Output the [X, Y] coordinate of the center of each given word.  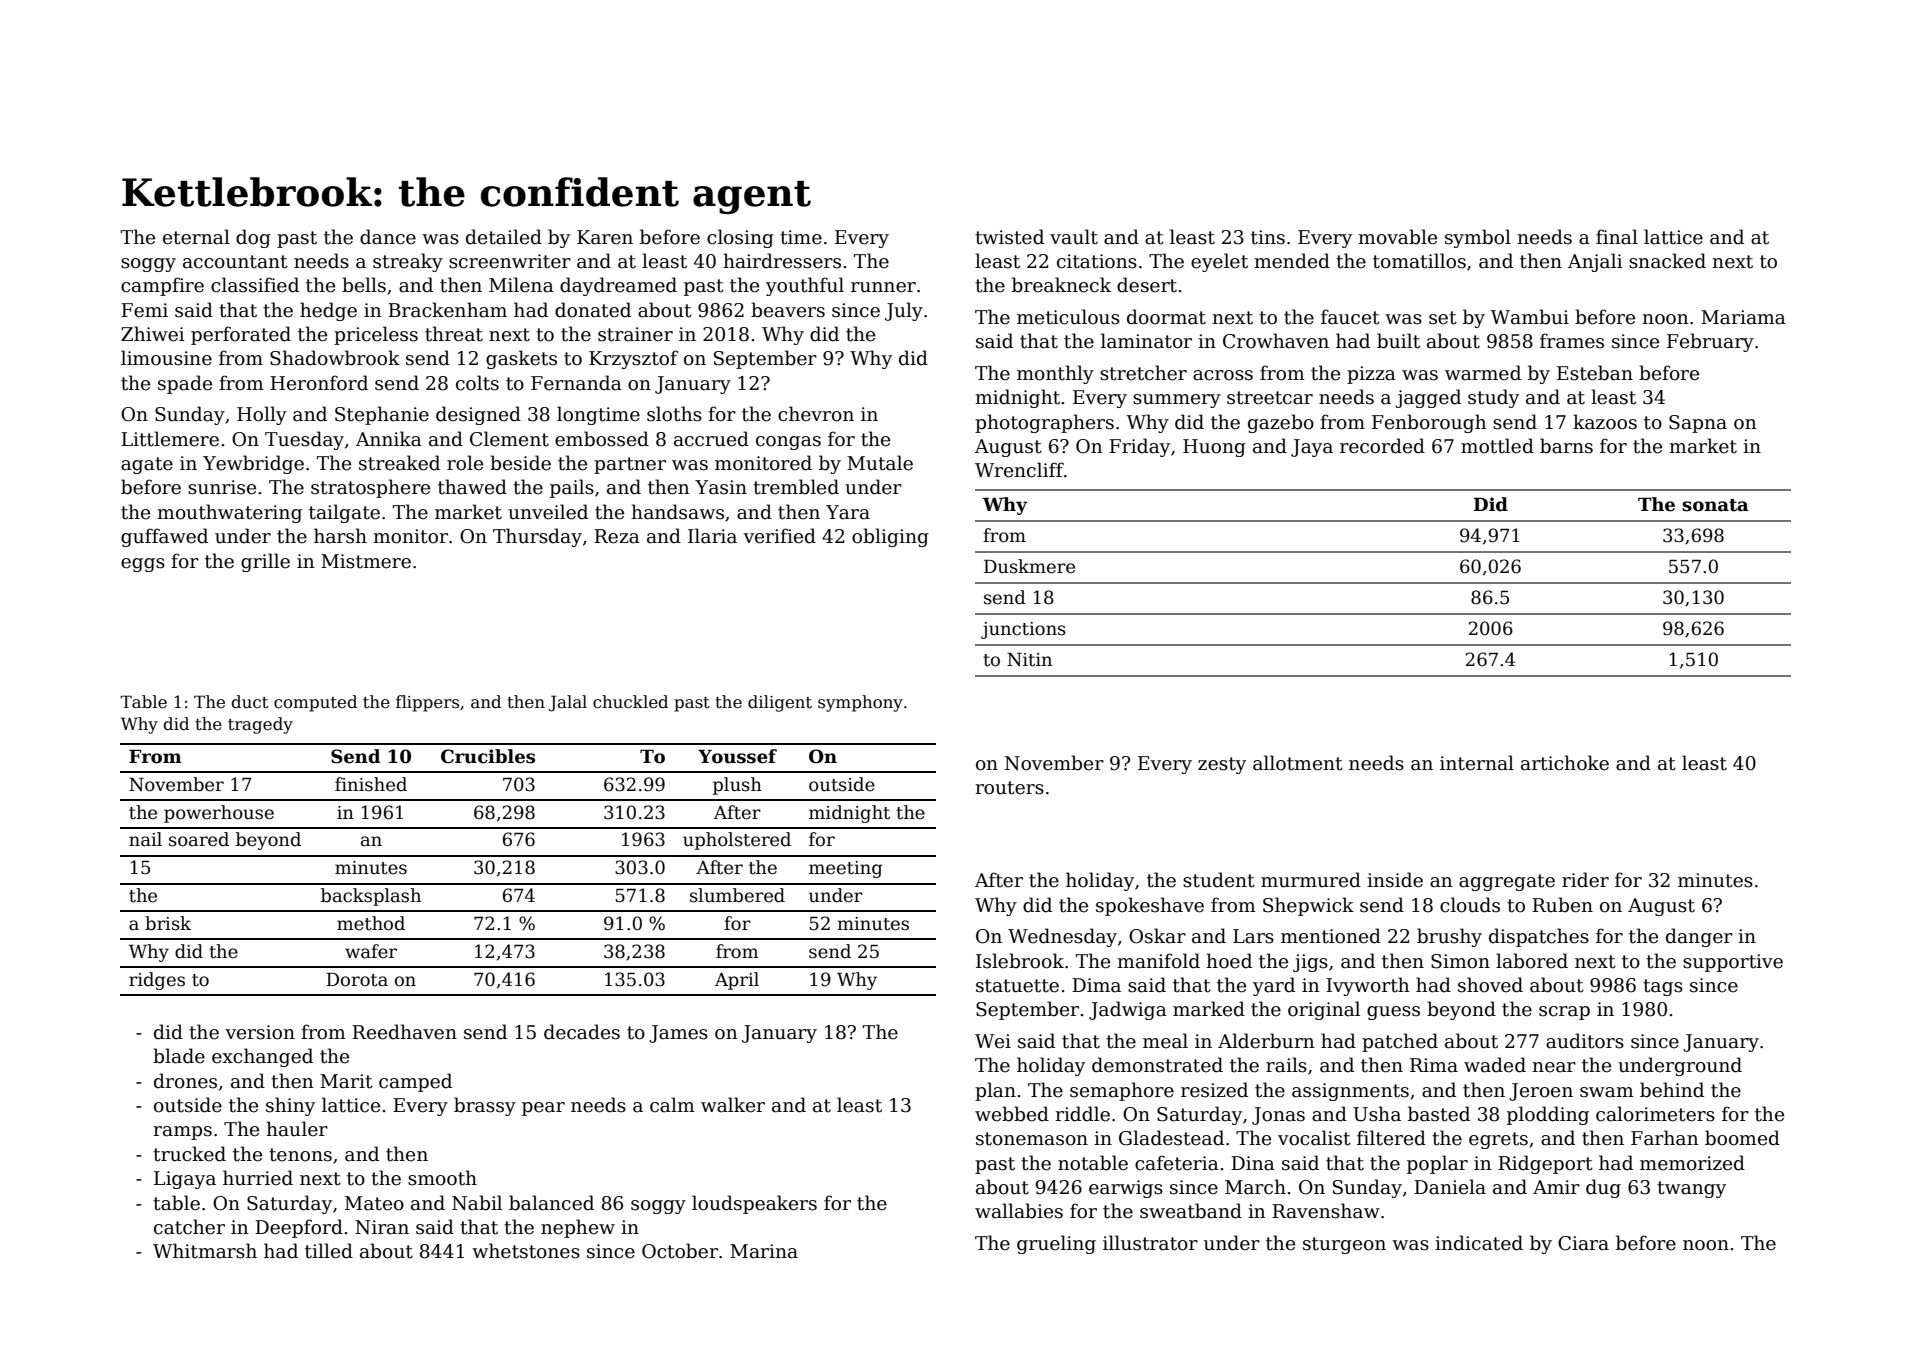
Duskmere [1029, 566]
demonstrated [1157, 1065]
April [737, 981]
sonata [1715, 505]
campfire [162, 286]
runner [883, 287]
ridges [157, 981]
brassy [485, 1106]
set [1443, 318]
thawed [472, 487]
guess [1393, 1013]
